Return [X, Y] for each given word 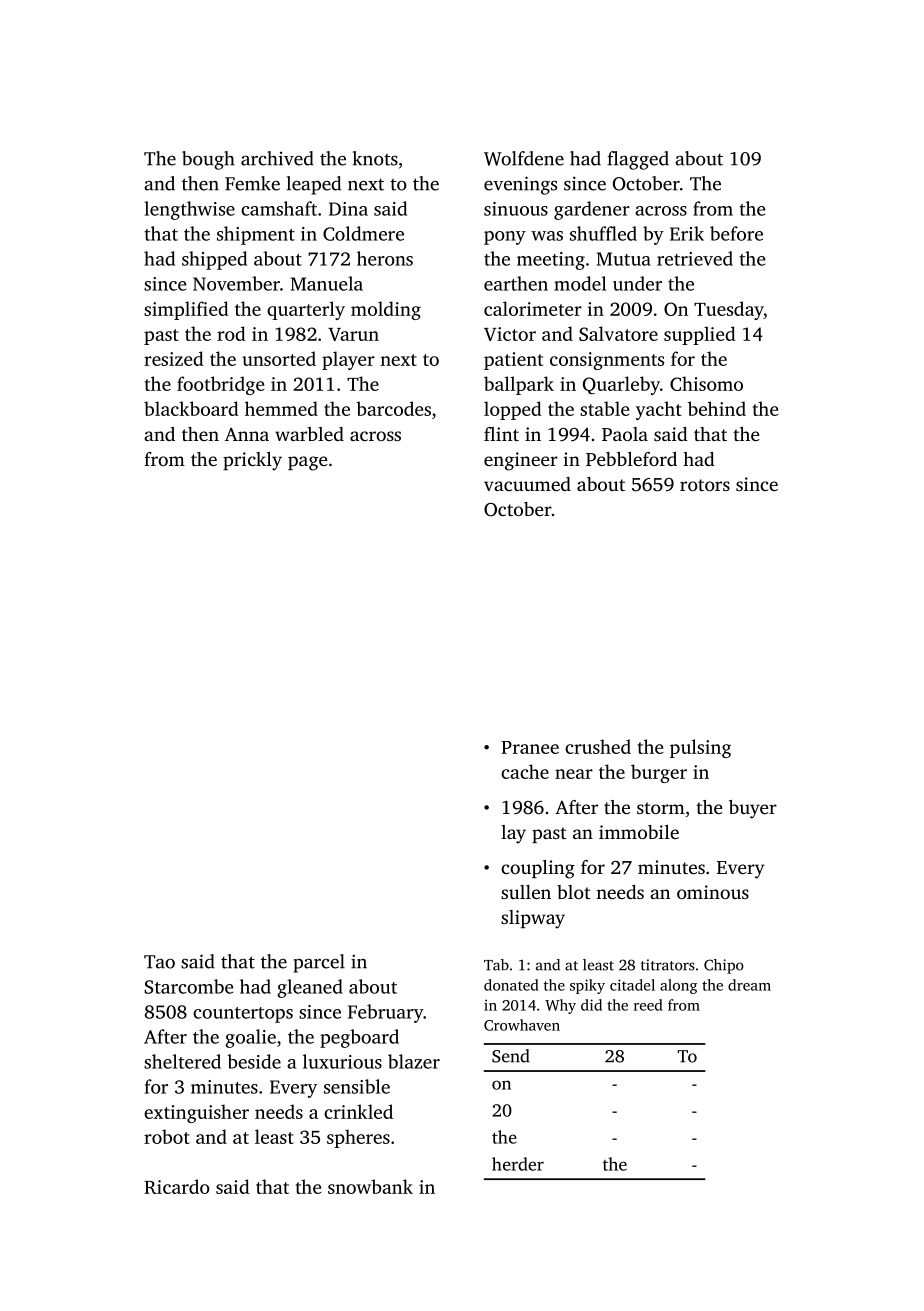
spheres [358, 1138]
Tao [159, 962]
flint [501, 434]
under [637, 283]
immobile [639, 832]
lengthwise [189, 210]
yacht [659, 410]
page [308, 463]
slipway [533, 919]
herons [385, 258]
